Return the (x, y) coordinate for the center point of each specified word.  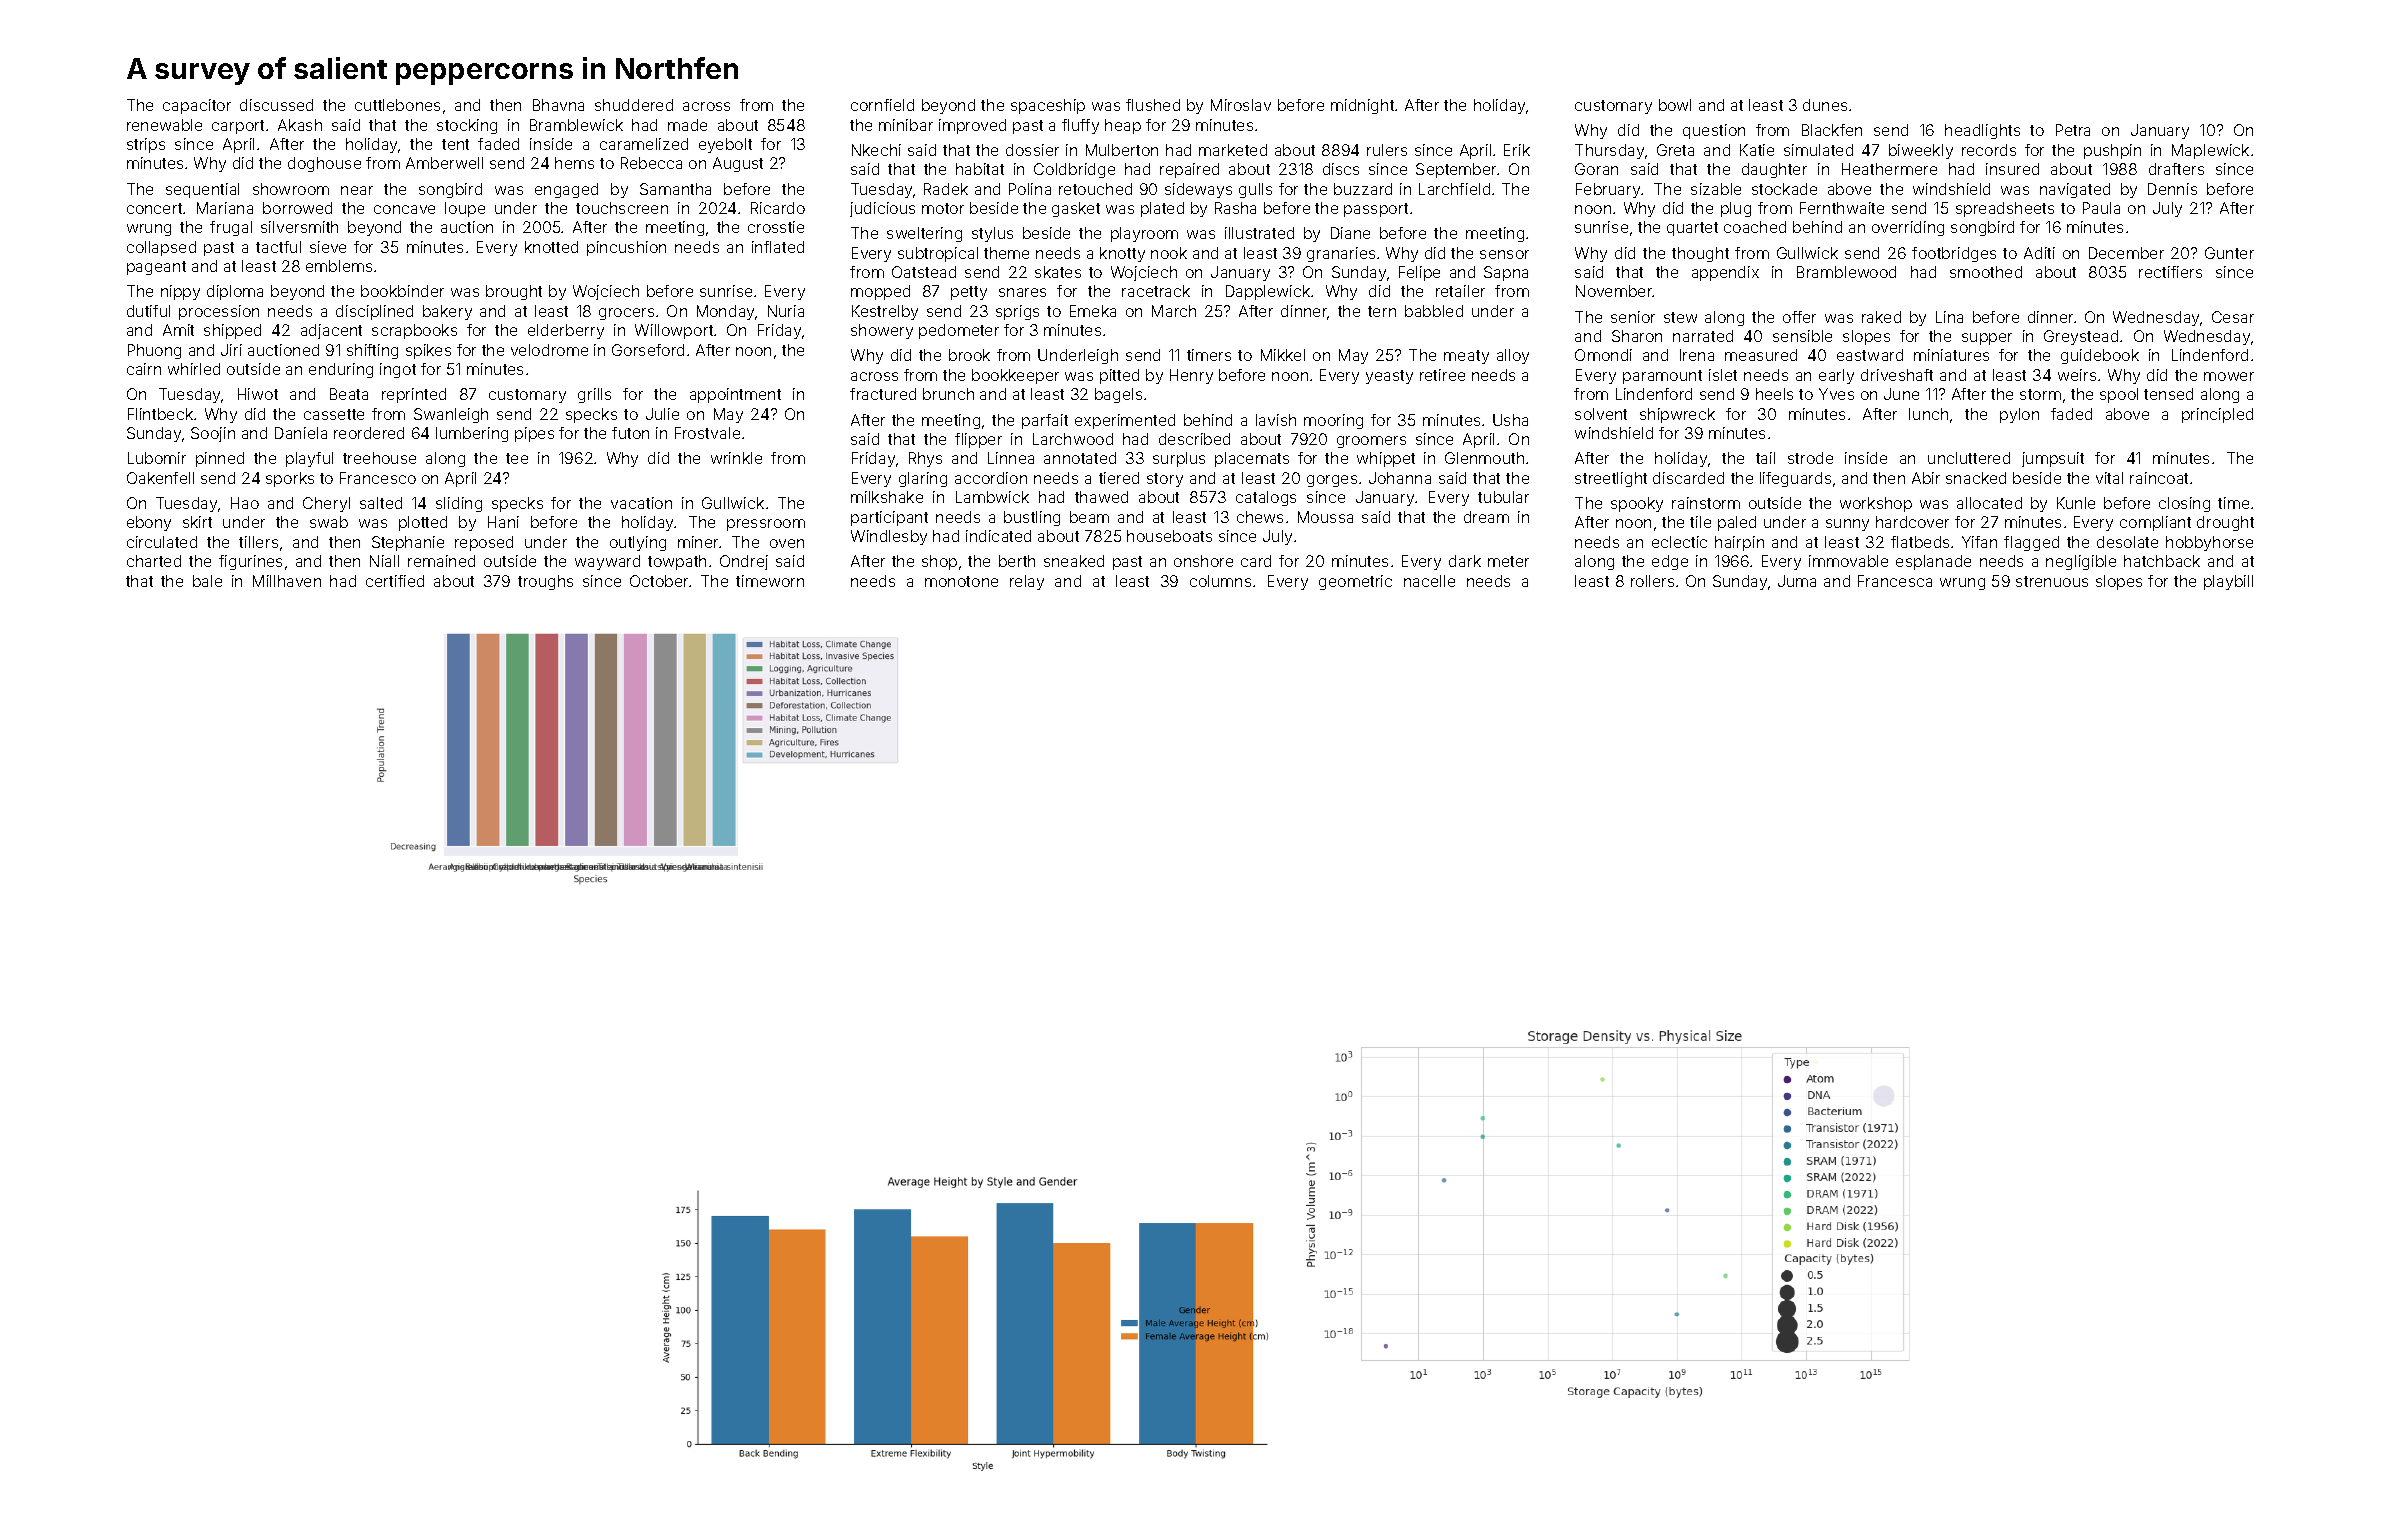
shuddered (634, 105)
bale (207, 581)
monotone (961, 581)
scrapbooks (414, 331)
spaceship (1048, 106)
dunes (1825, 105)
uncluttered (1969, 458)
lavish (1276, 420)
